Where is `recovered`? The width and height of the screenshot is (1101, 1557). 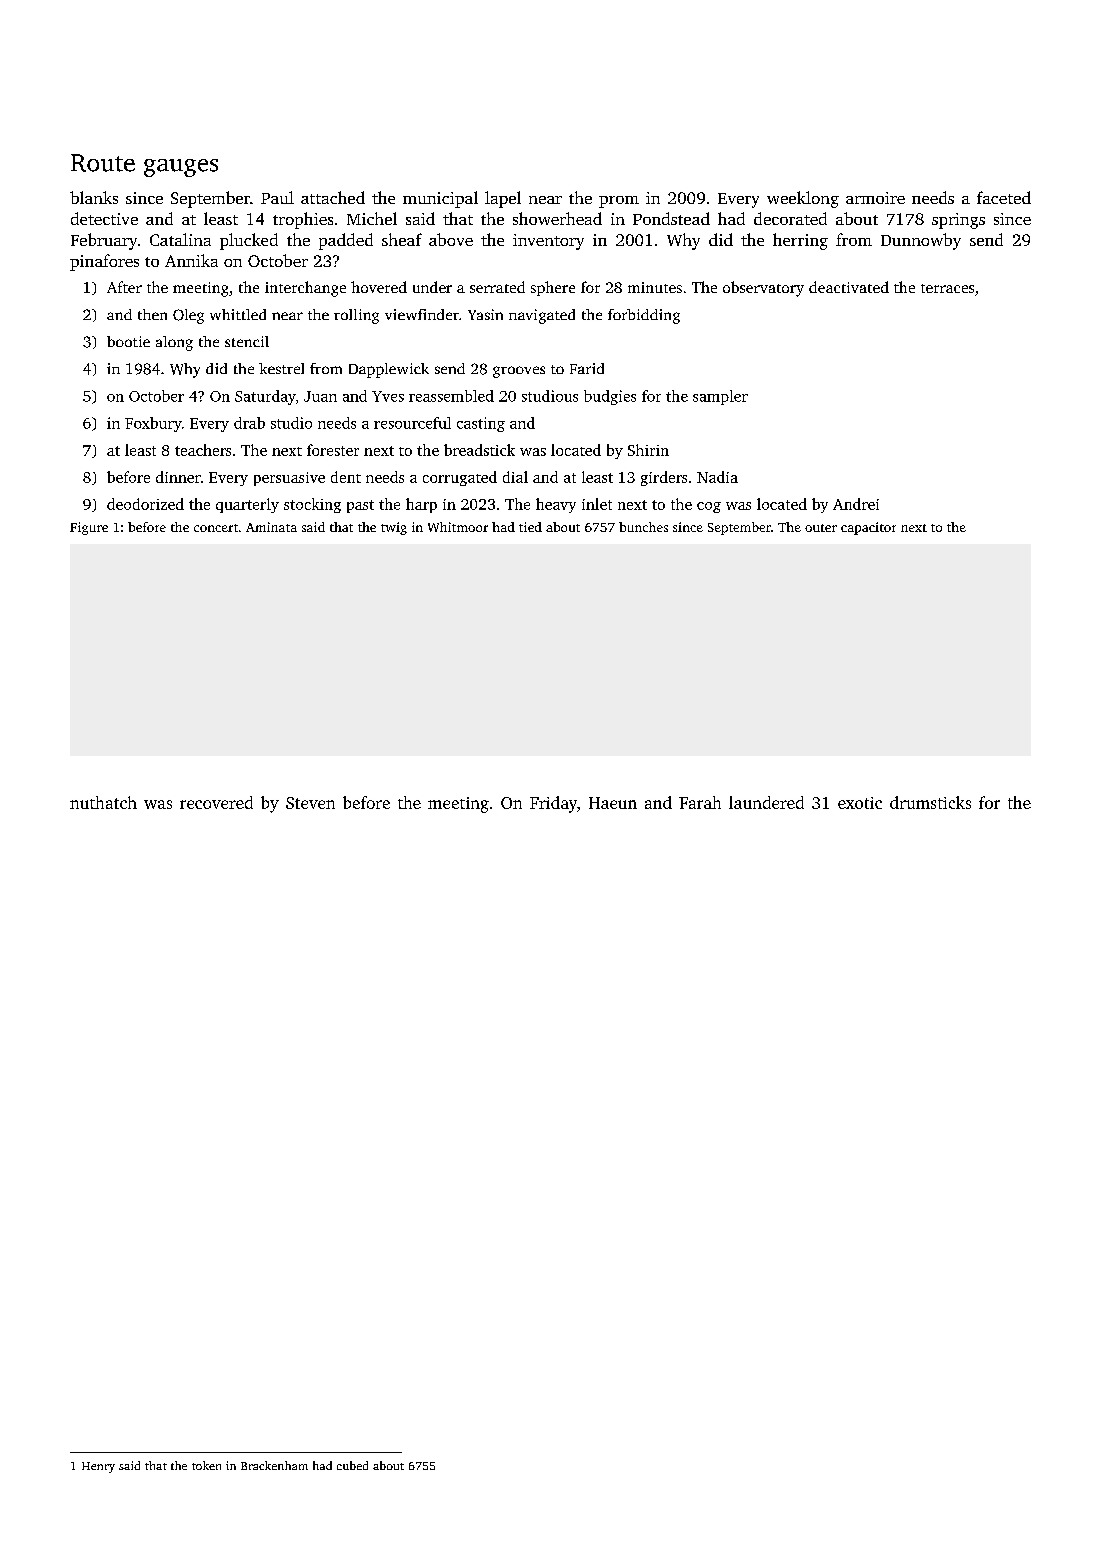 recovered is located at coordinates (216, 802).
